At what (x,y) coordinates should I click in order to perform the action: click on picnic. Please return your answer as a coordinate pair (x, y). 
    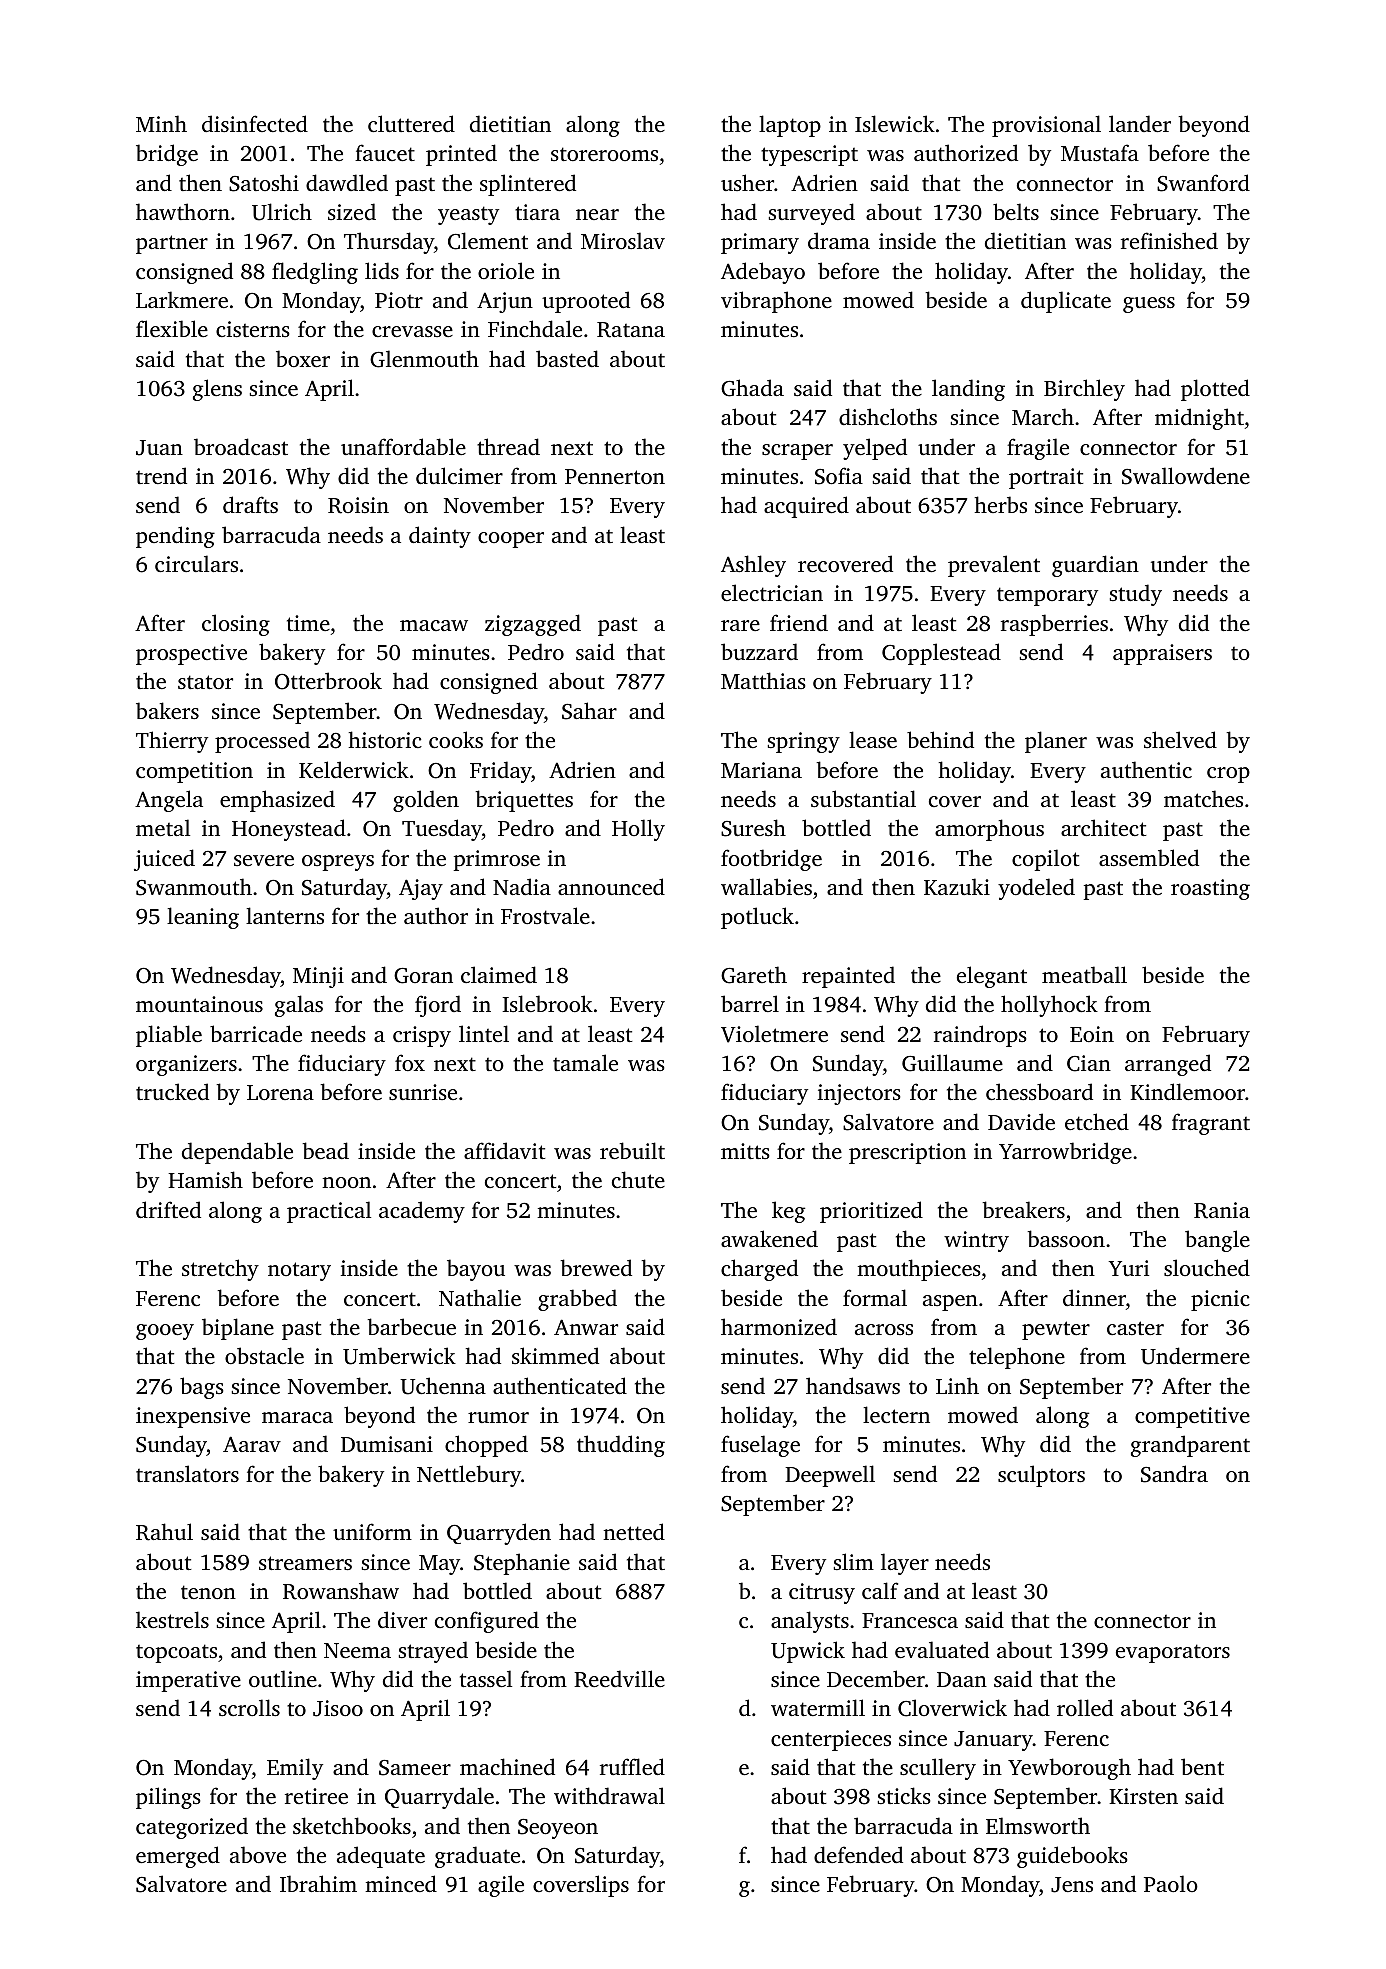
    Looking at the image, I should click on (1220, 1300).
